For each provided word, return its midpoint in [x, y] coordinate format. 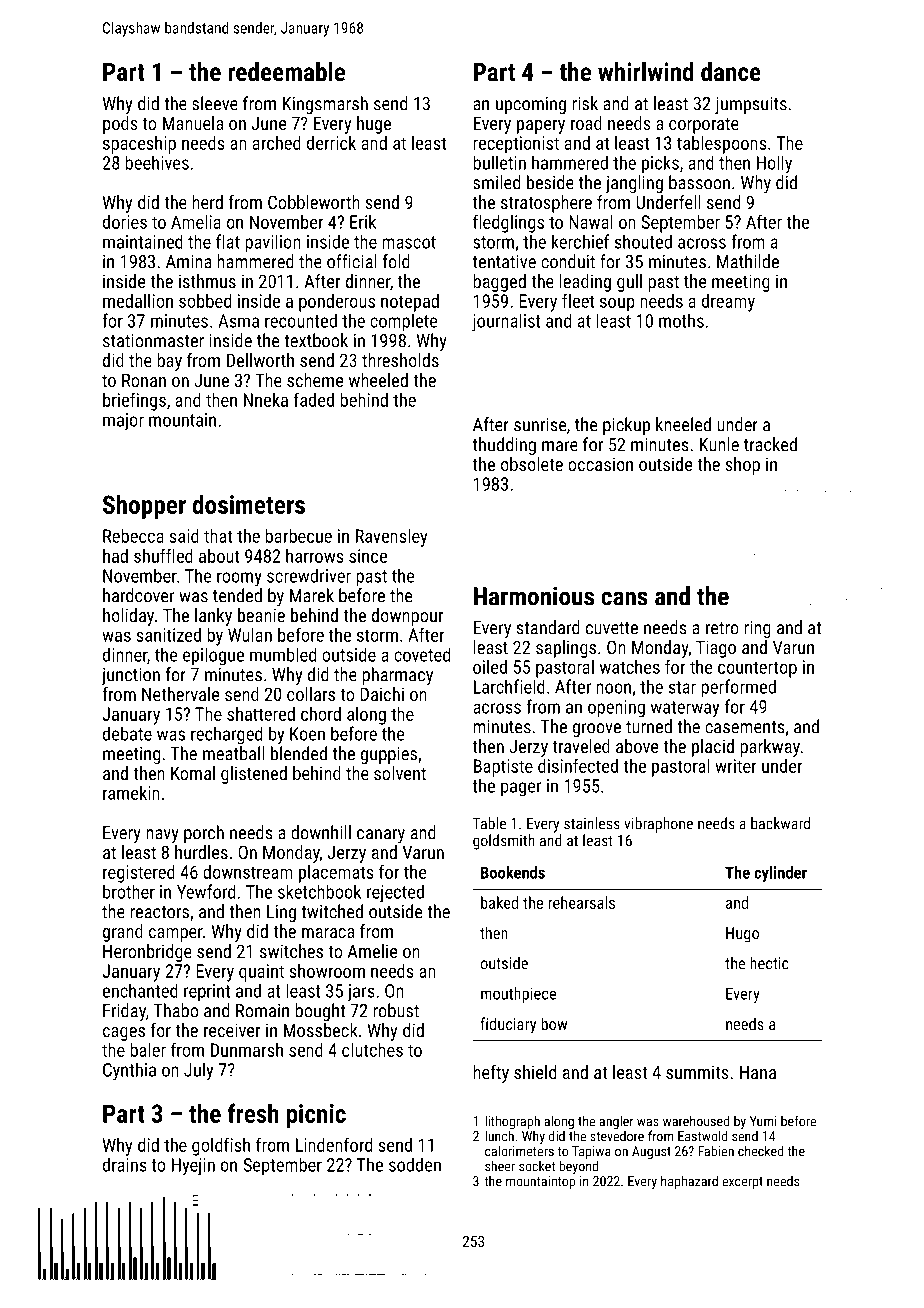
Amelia [196, 222]
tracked [770, 444]
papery [541, 127]
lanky [213, 617]
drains [125, 1164]
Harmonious [534, 596]
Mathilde [748, 261]
